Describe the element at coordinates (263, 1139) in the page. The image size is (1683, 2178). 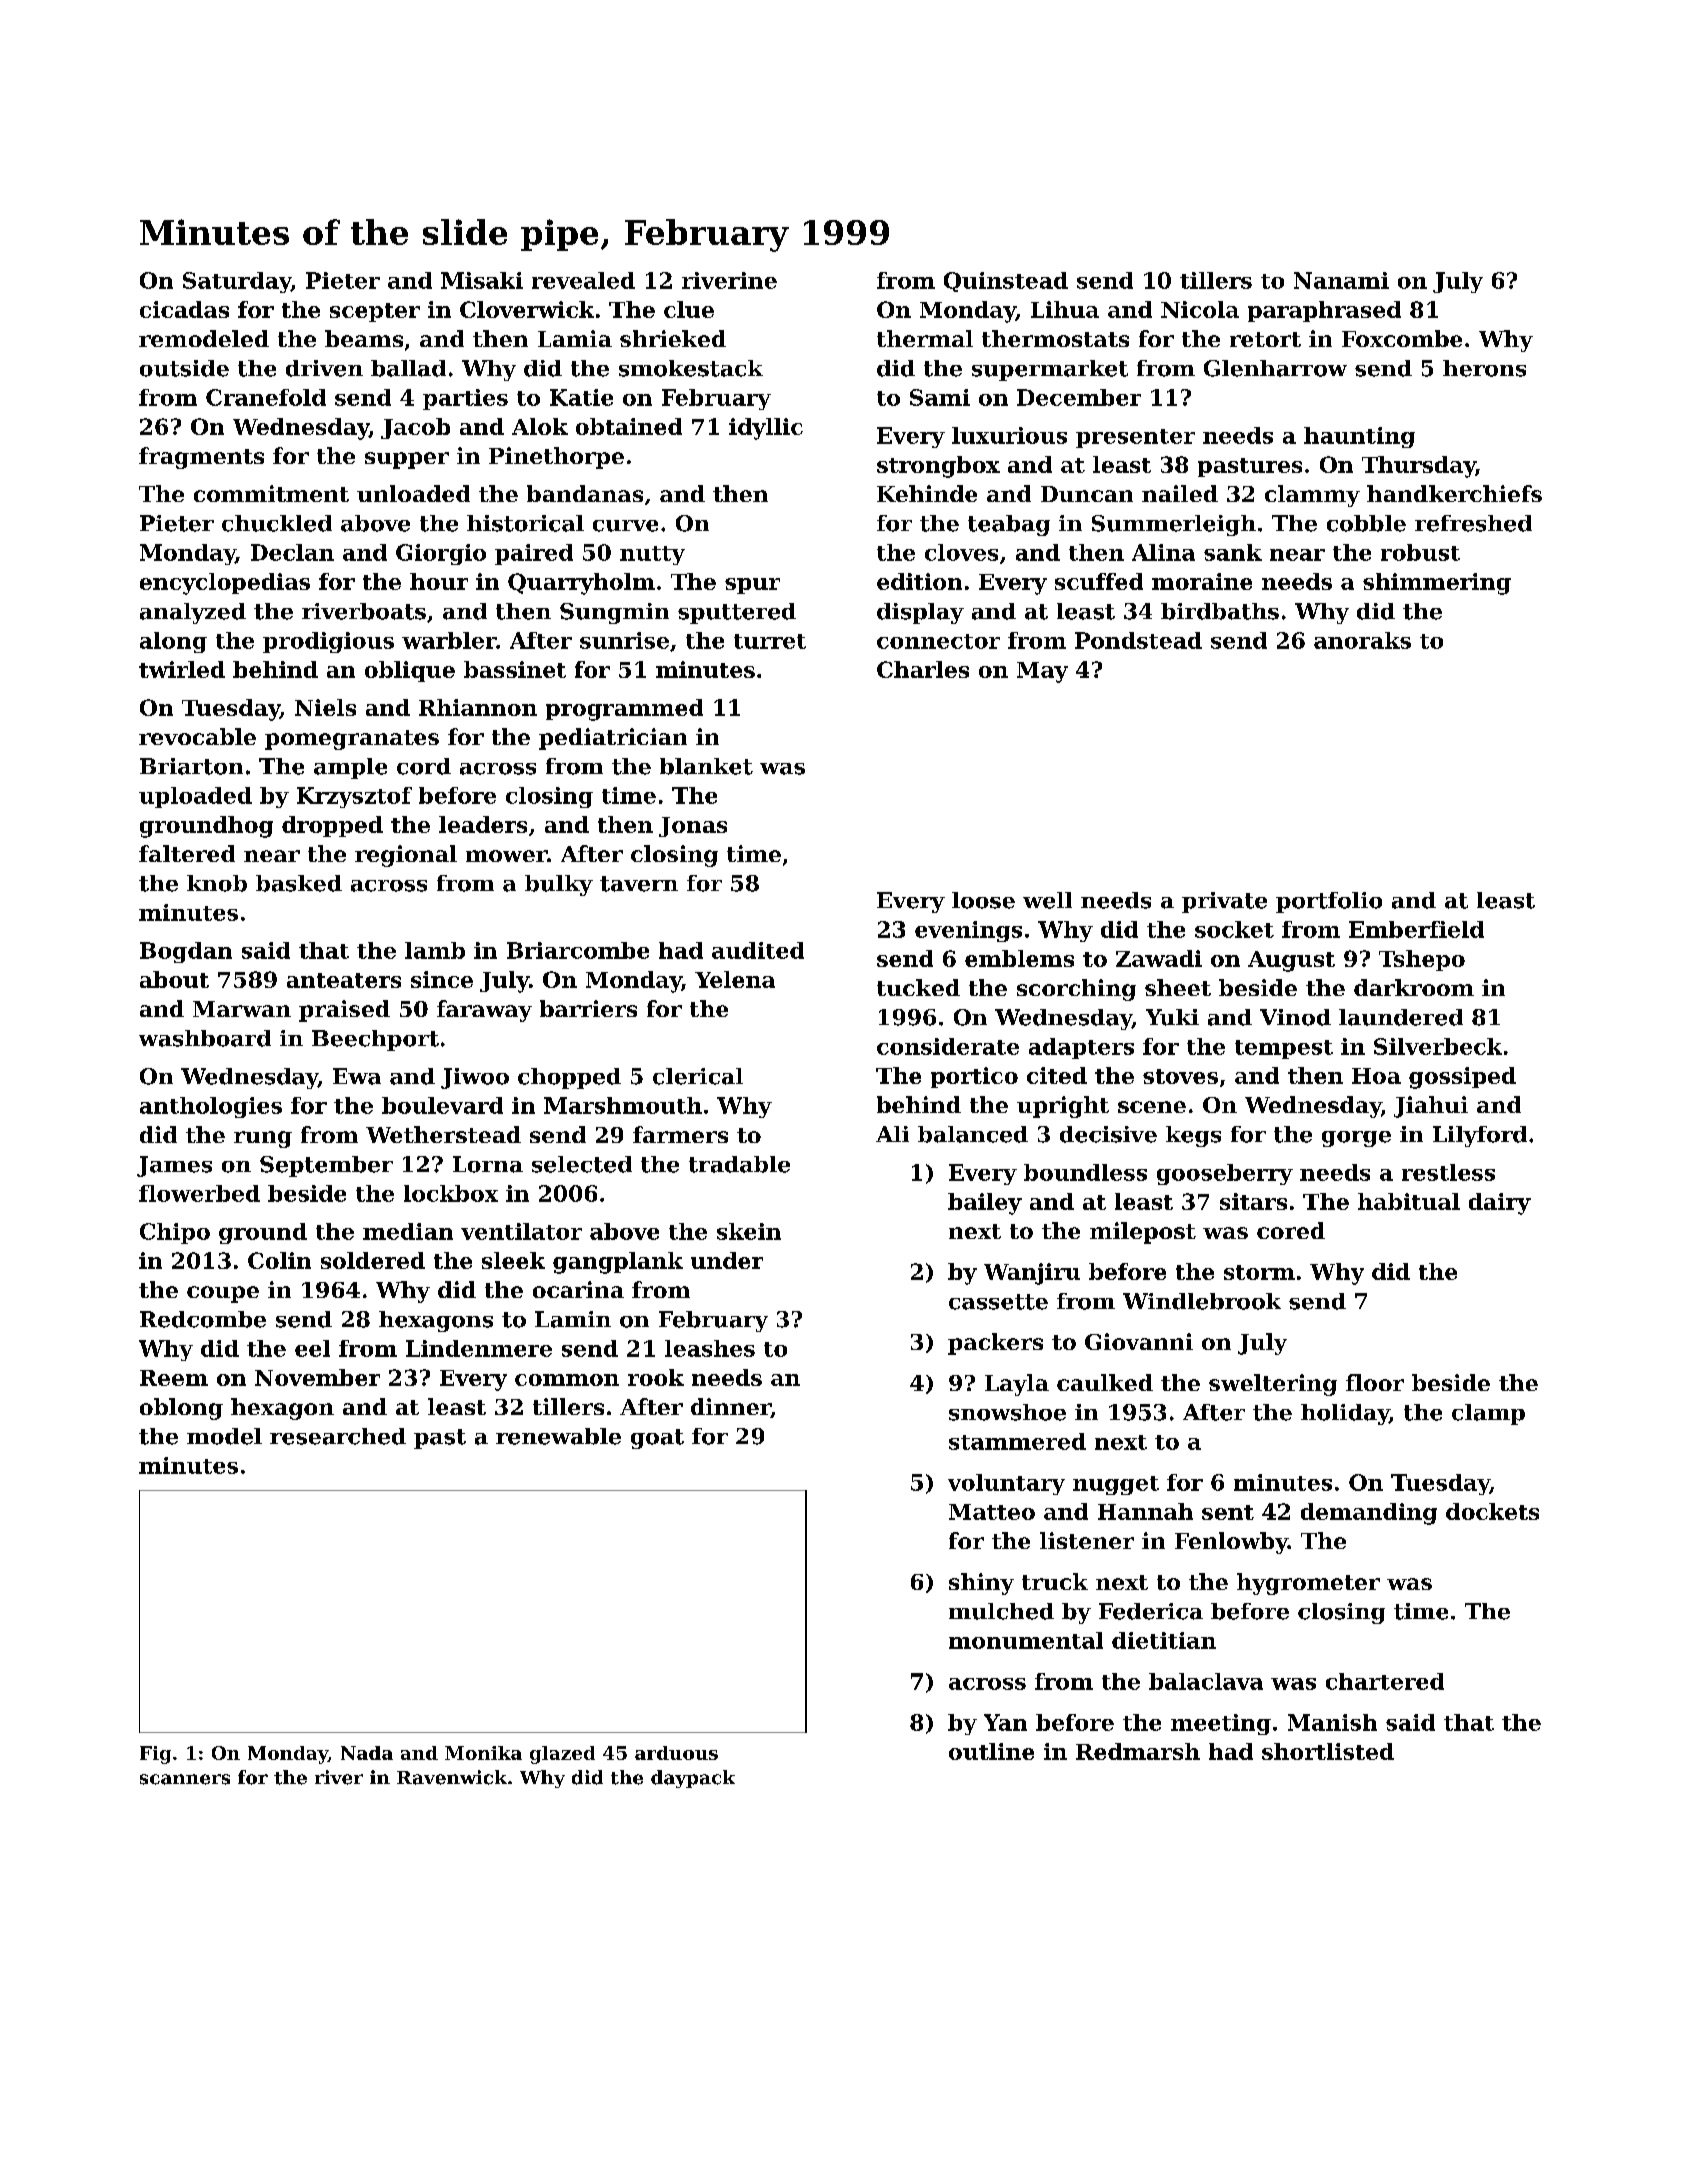
I see `rung` at that location.
